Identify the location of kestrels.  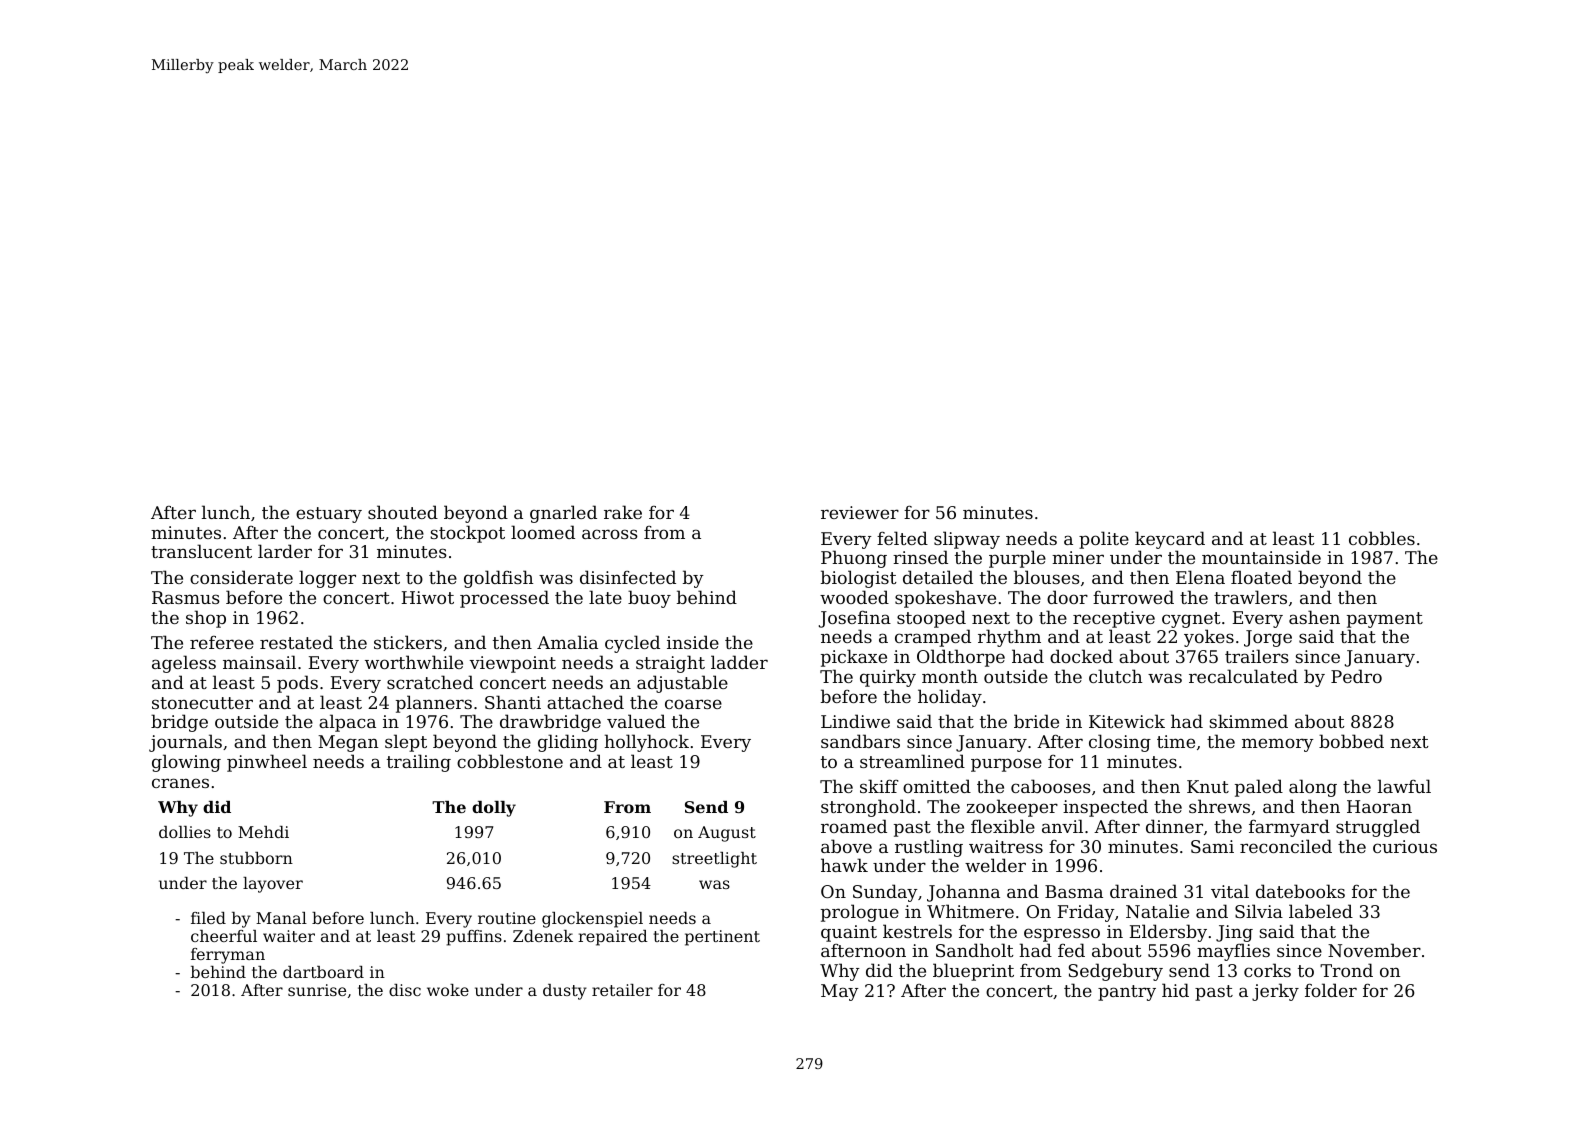
(917, 931).
